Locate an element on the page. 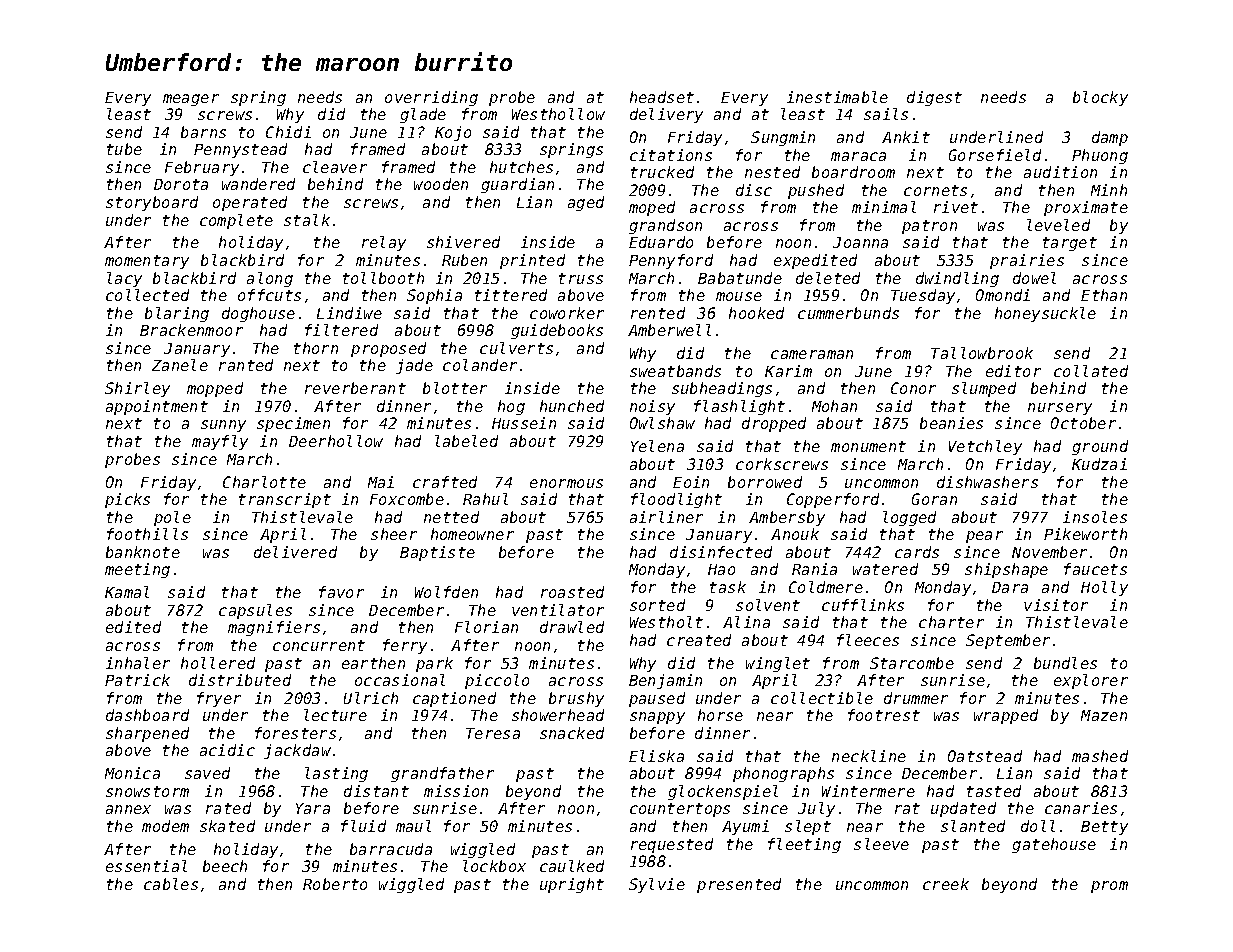  proposed is located at coordinates (388, 349).
